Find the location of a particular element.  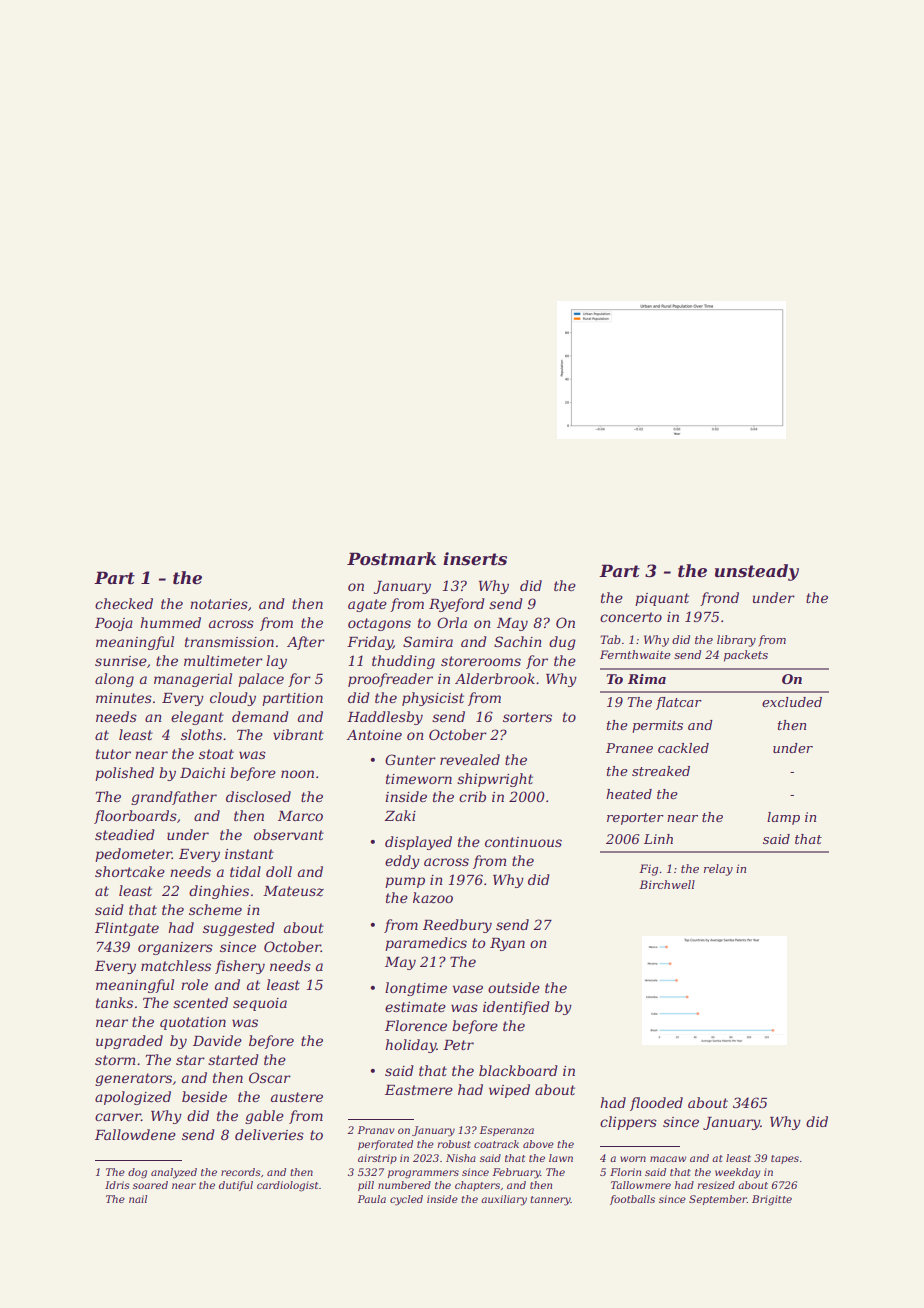

relay is located at coordinates (718, 870).
